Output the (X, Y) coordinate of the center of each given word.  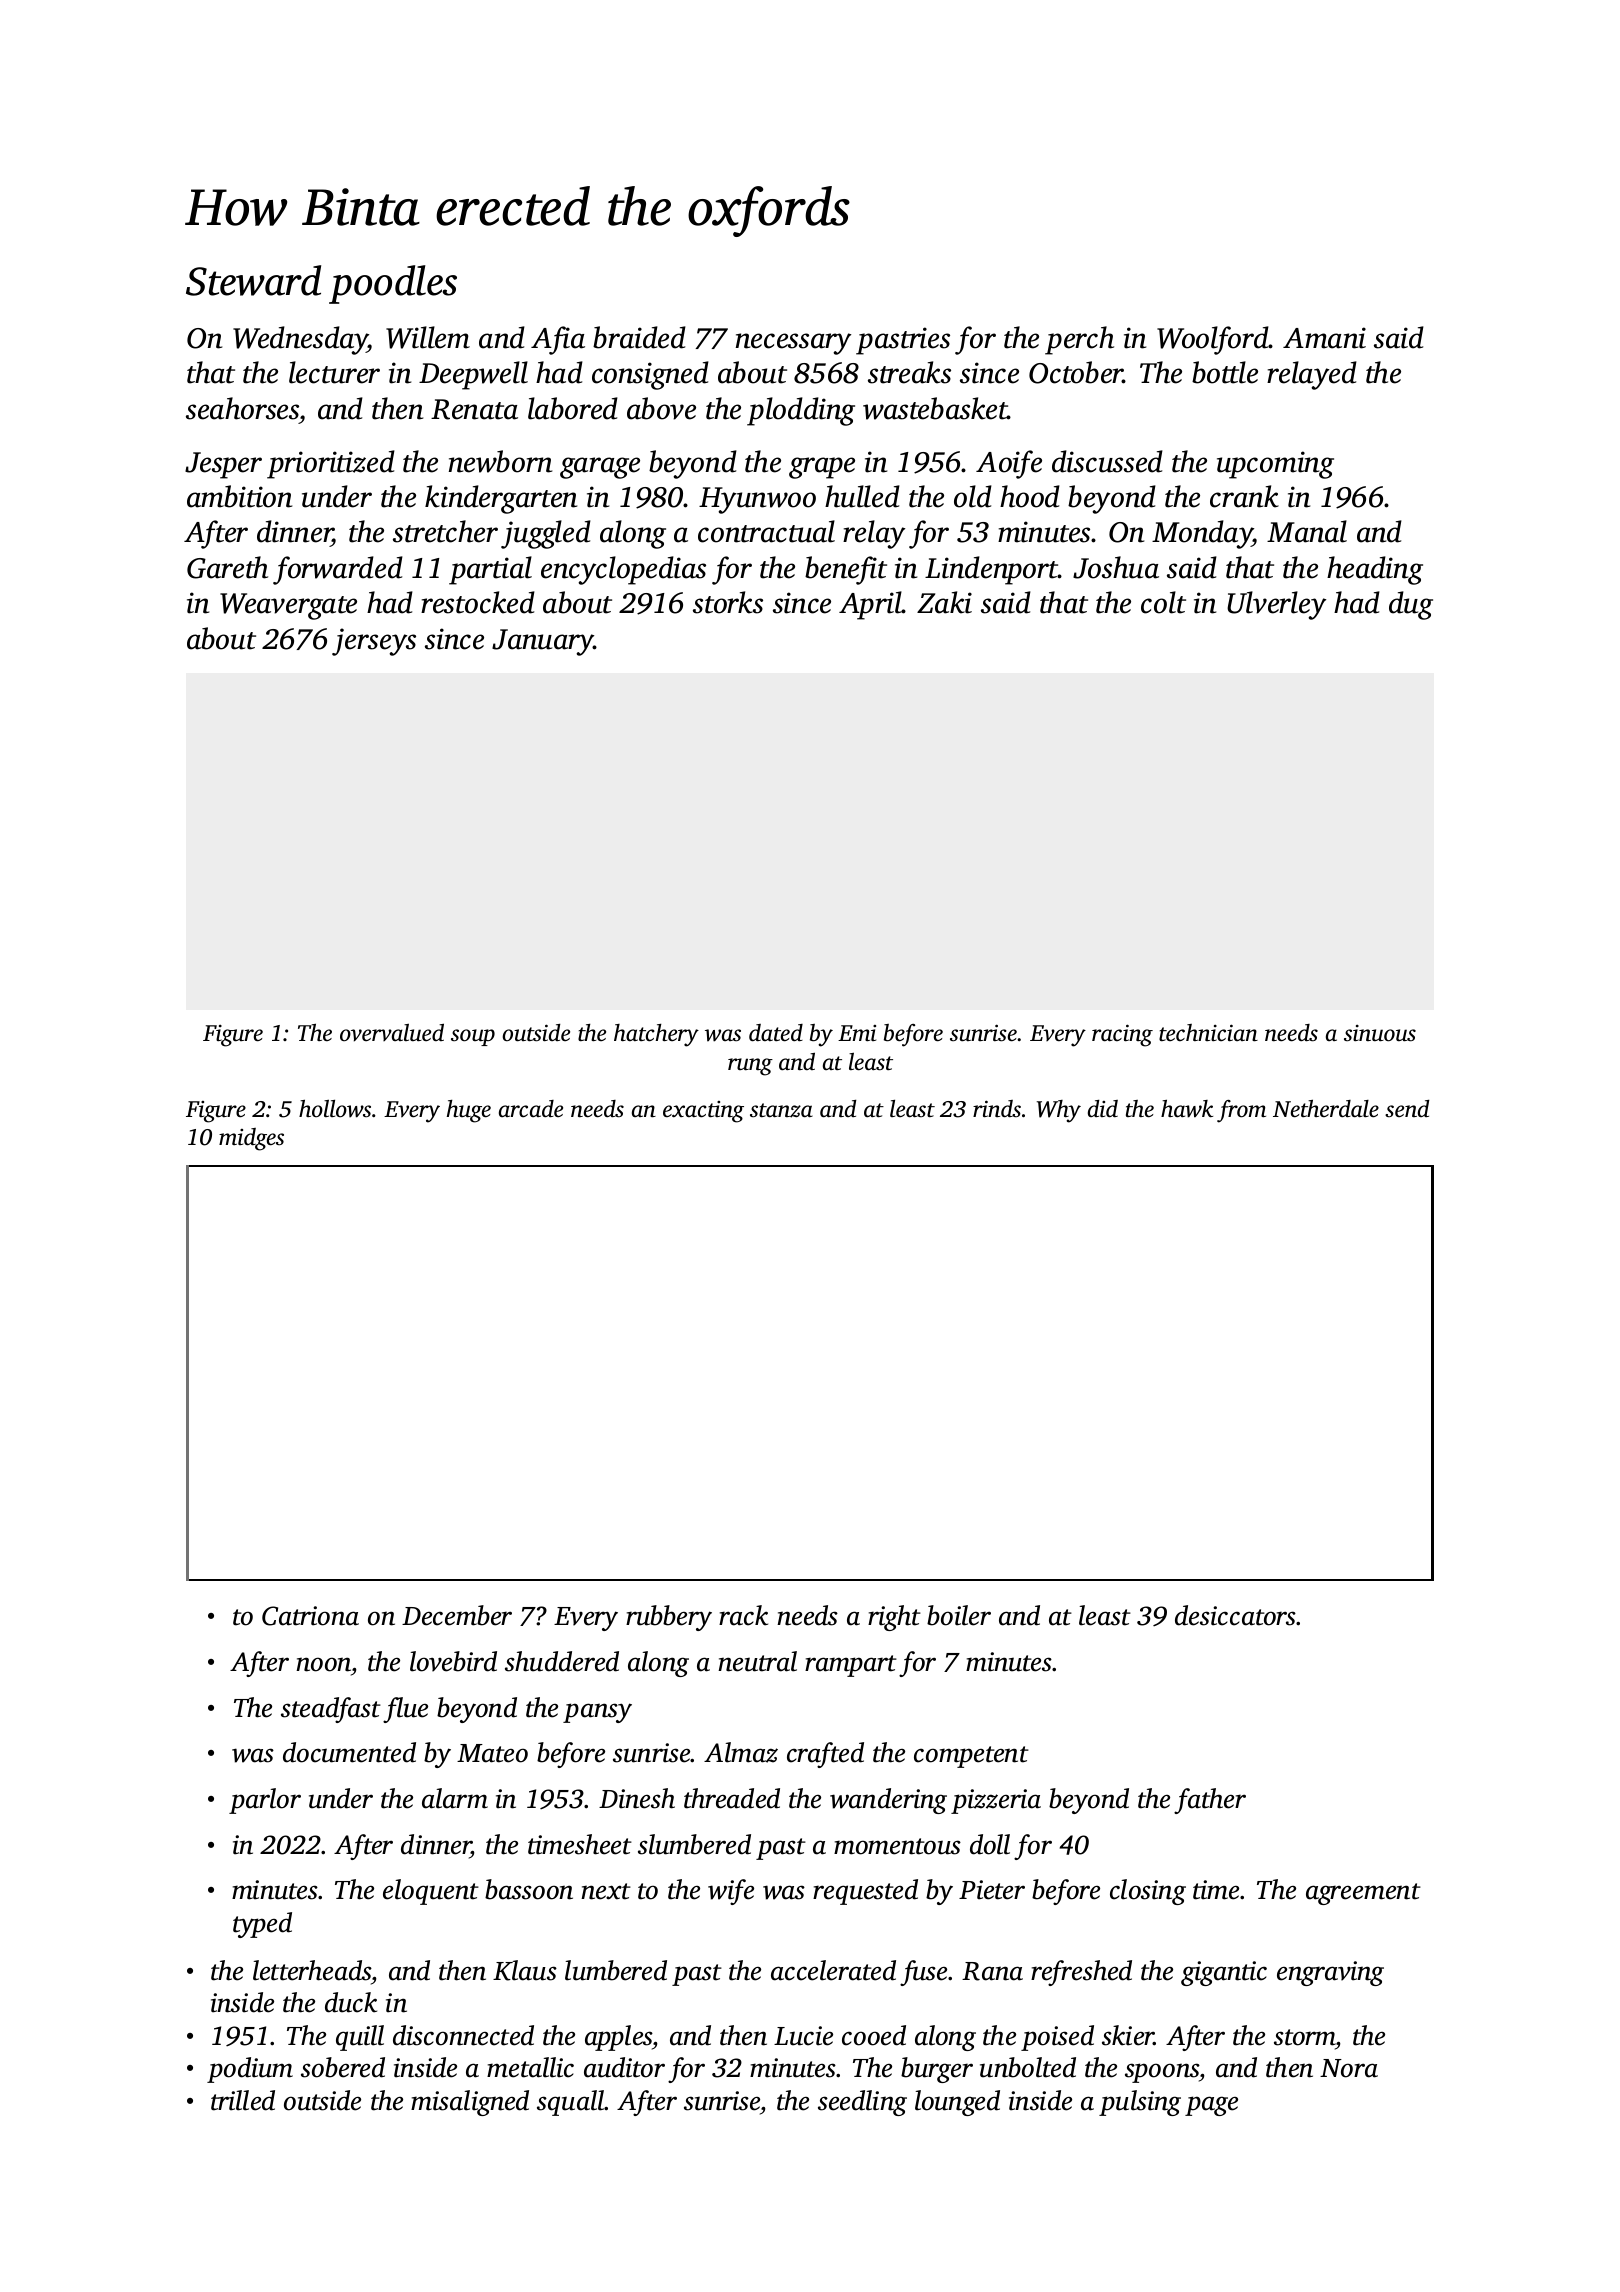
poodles (393, 284)
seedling (862, 2103)
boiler (959, 1615)
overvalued (392, 1033)
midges (251, 1139)
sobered (343, 2067)
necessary (793, 344)
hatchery (656, 1035)
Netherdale (1326, 1109)
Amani (1324, 338)
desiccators (1236, 1615)
